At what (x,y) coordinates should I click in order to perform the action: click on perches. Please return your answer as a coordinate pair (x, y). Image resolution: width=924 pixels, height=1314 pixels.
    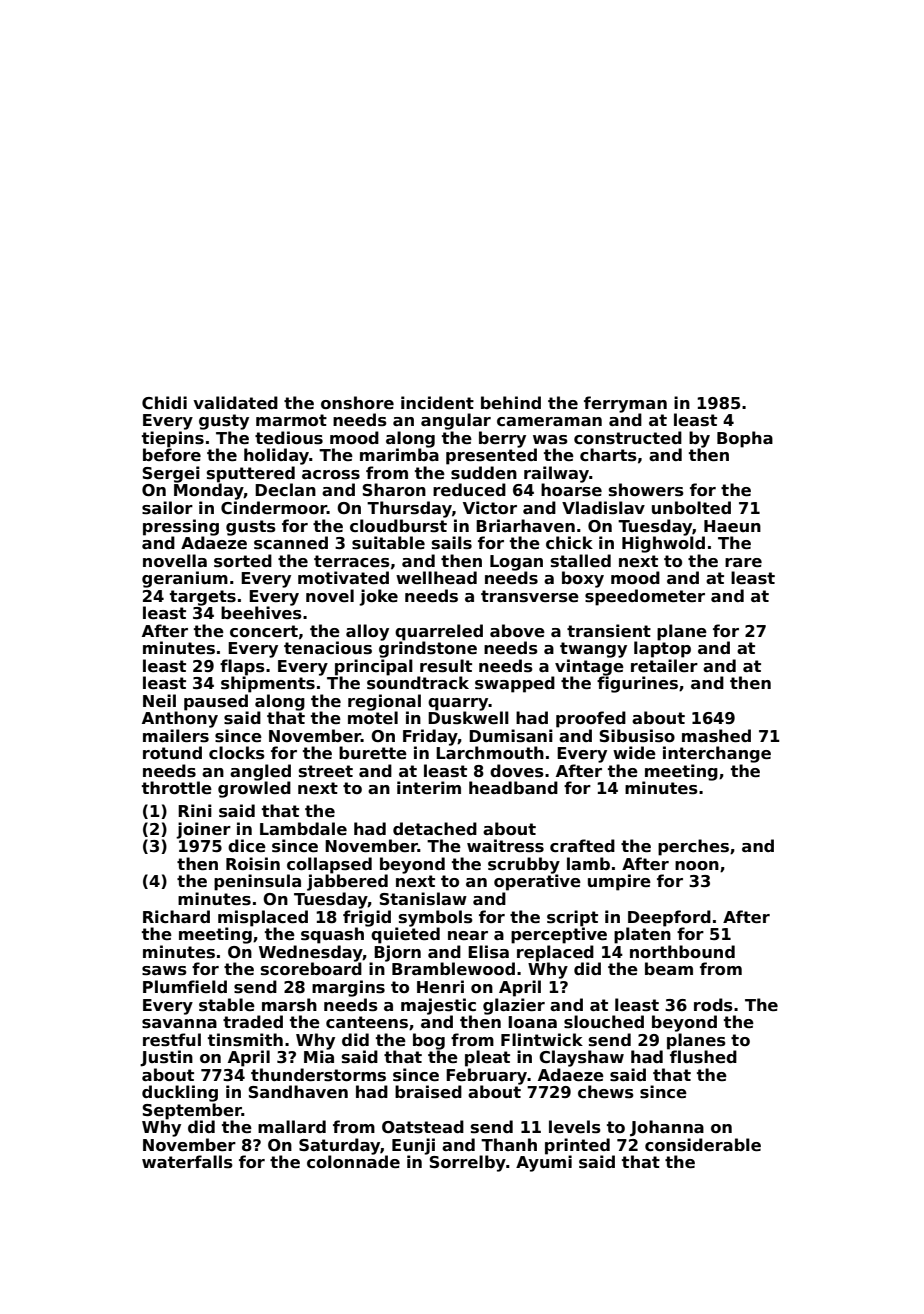
    Looking at the image, I should click on (693, 847).
